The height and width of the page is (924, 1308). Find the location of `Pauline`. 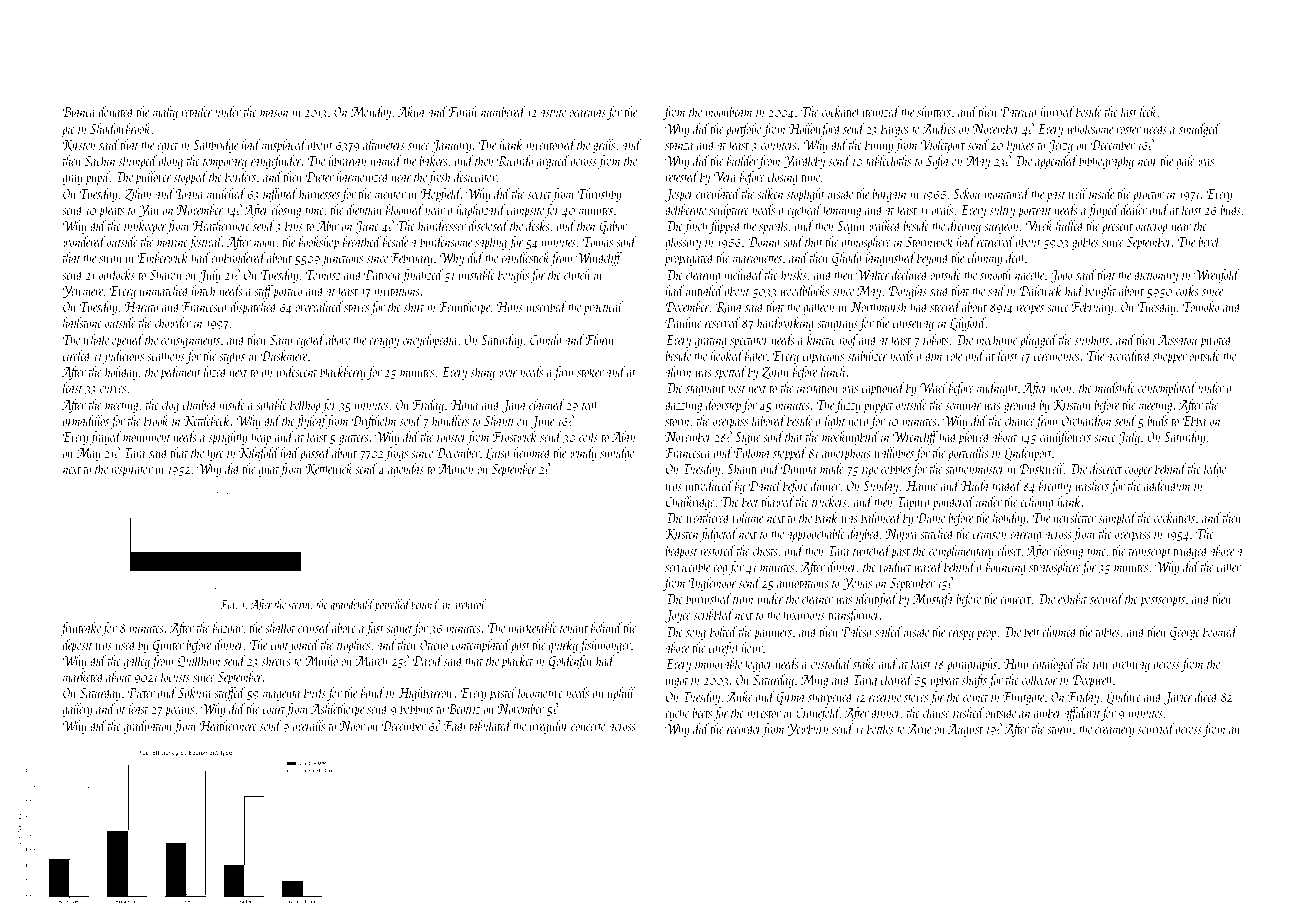

Pauline is located at coordinates (683, 322).
